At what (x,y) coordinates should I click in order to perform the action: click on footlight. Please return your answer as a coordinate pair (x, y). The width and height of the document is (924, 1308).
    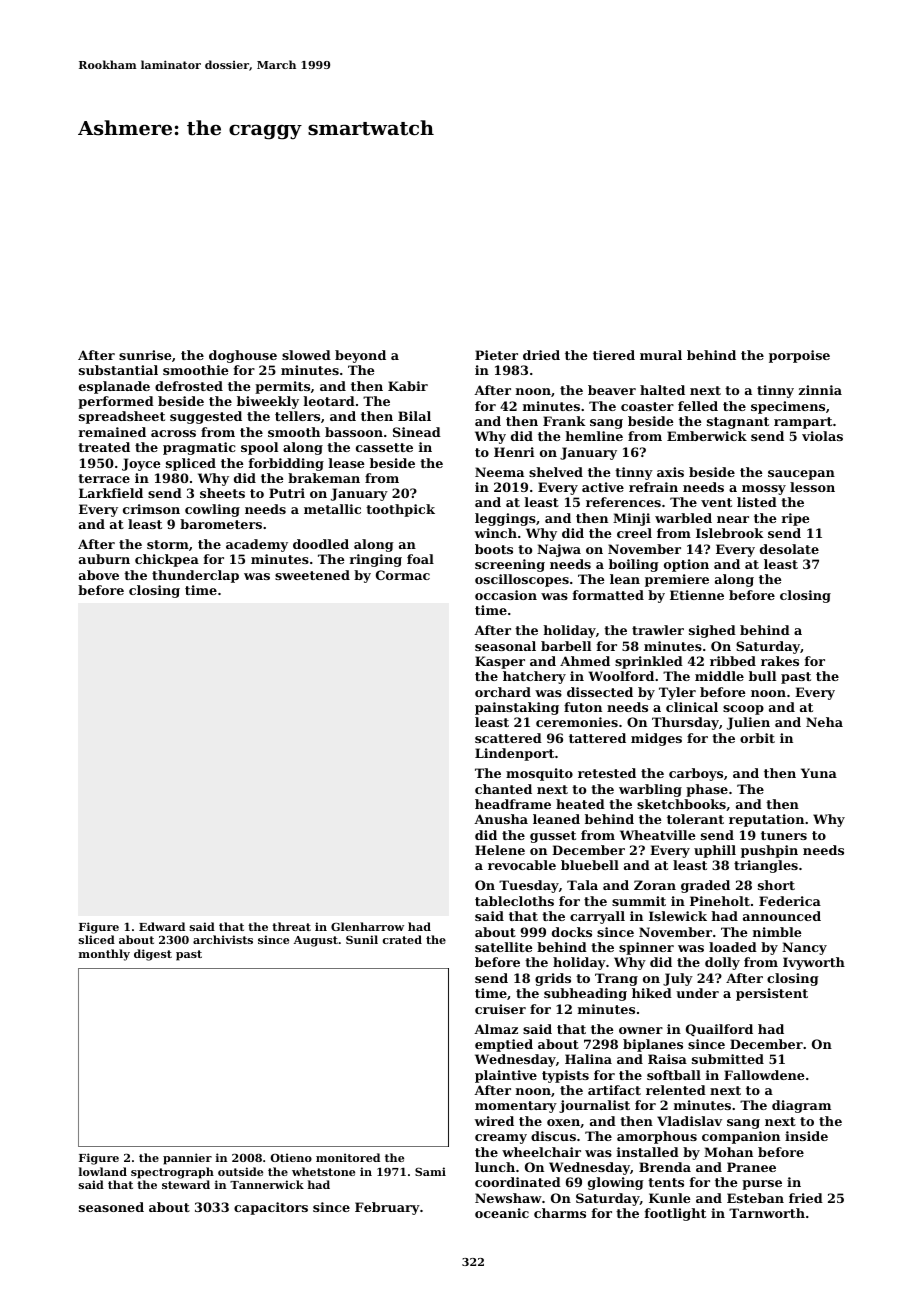
    Looking at the image, I should click on (675, 1214).
